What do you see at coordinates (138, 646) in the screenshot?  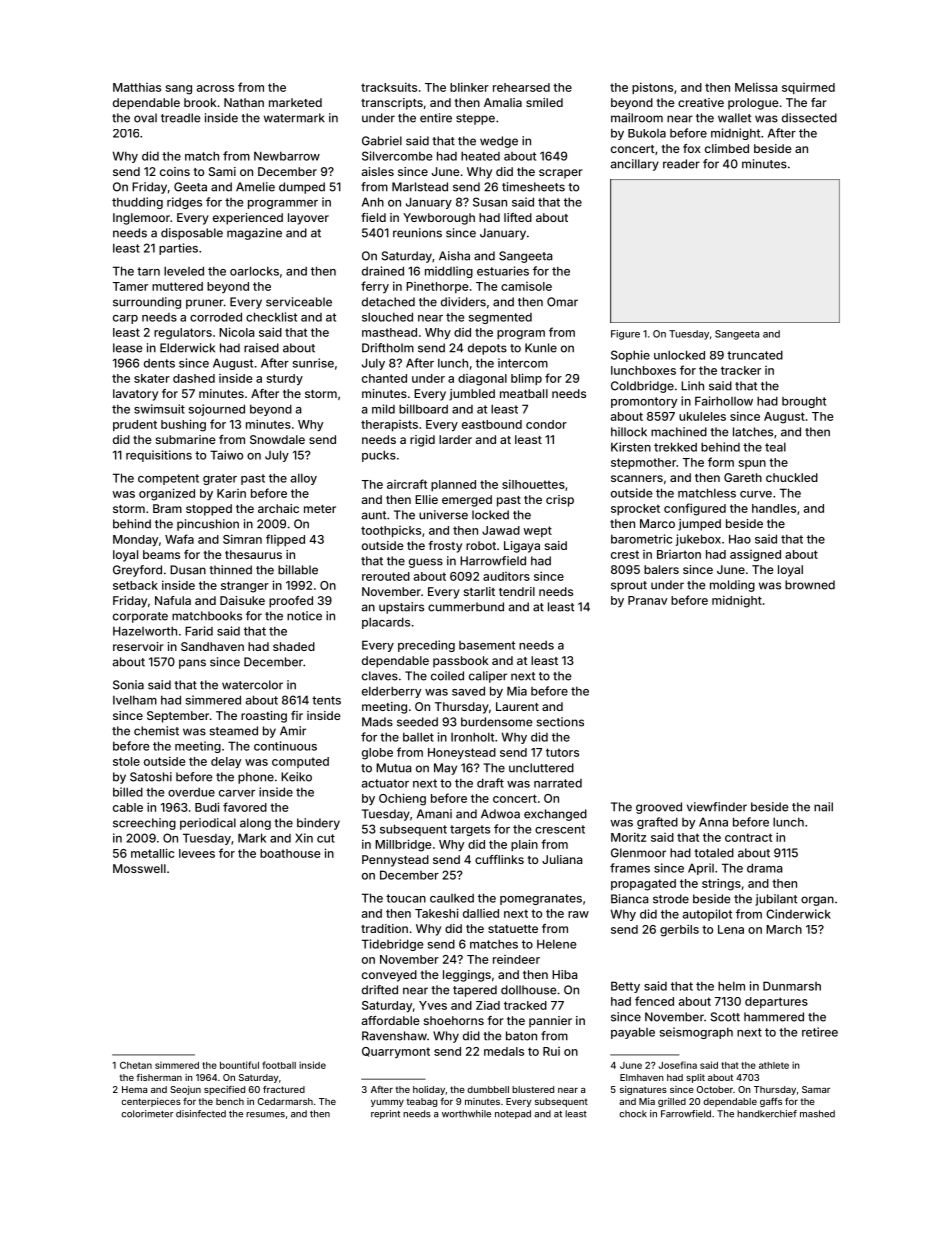 I see `reservoir` at bounding box center [138, 646].
